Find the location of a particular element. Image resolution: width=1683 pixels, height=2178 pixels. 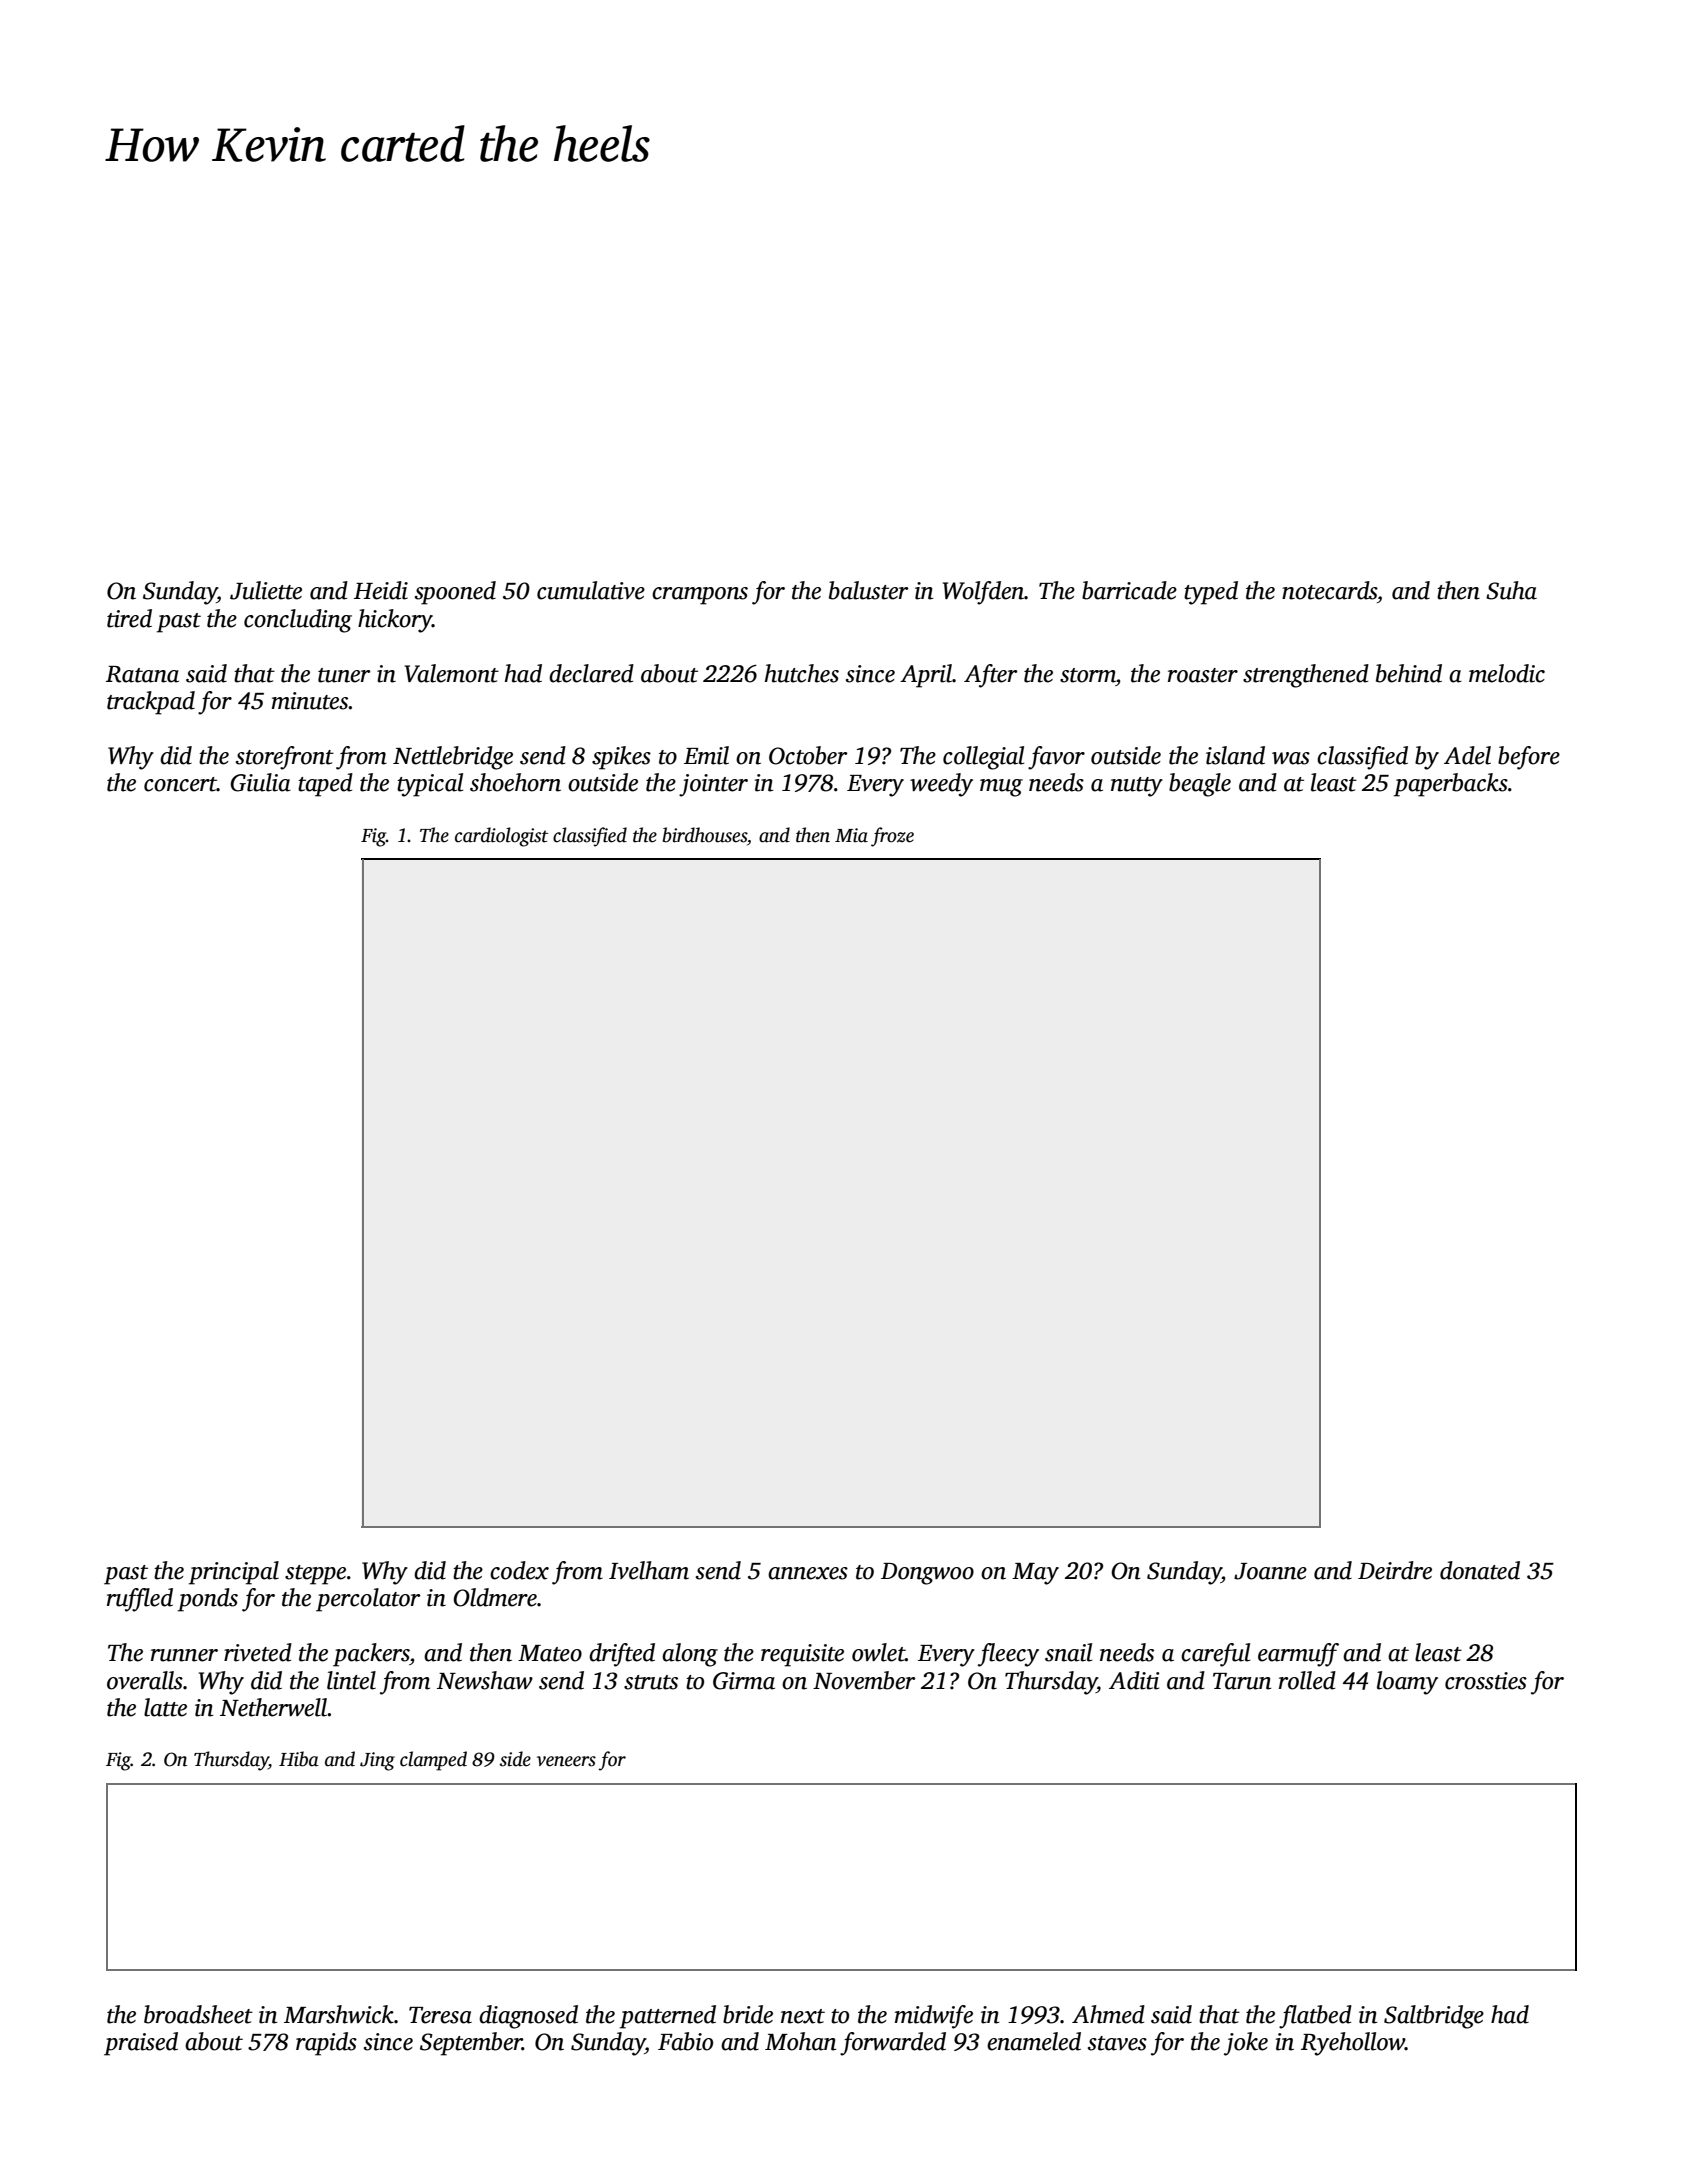

principal is located at coordinates (234, 1573).
